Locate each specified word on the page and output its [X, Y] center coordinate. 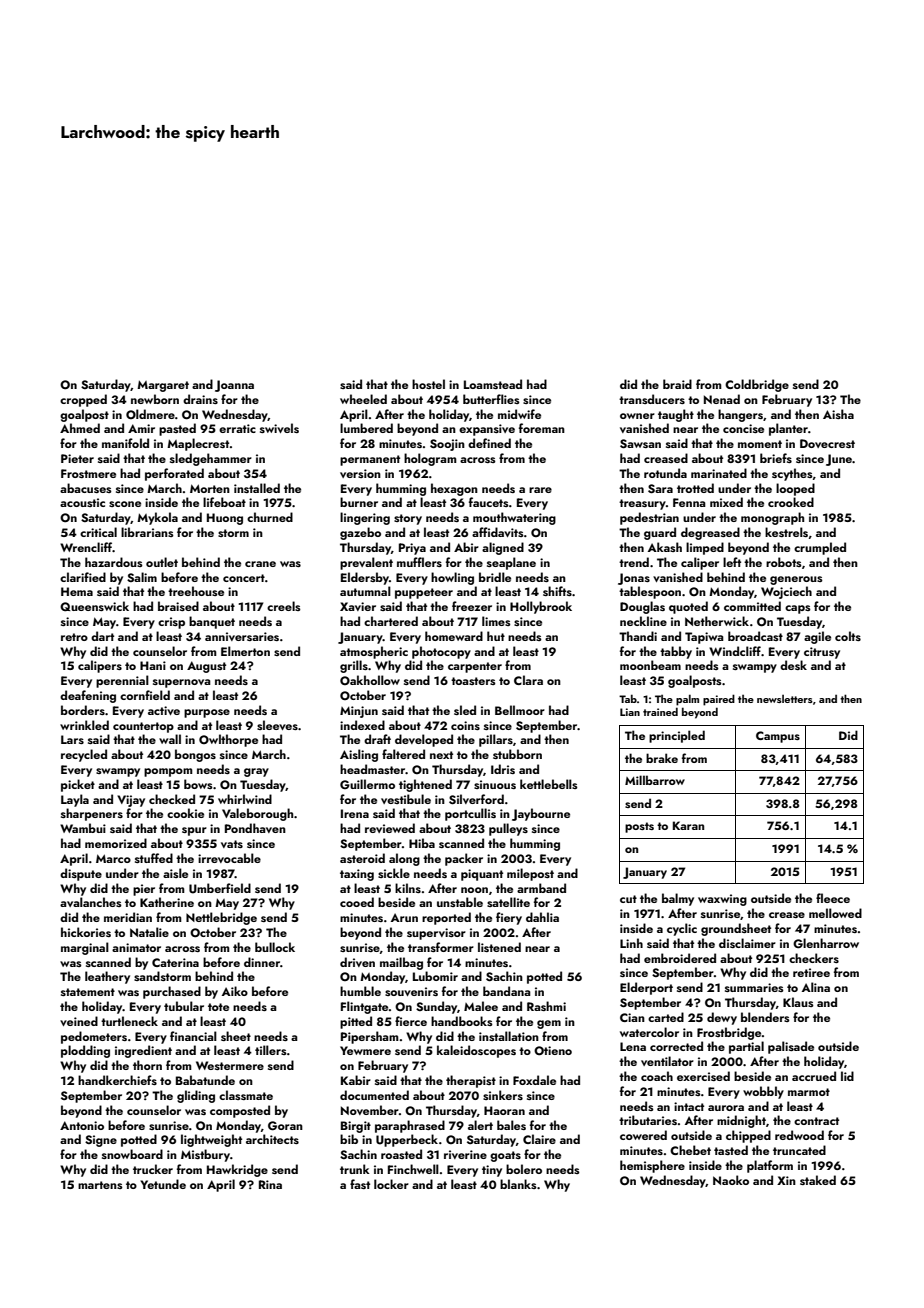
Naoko [731, 1180]
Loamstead [493, 384]
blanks [518, 1184]
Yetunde [163, 1184]
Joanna [234, 386]
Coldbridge [757, 385]
